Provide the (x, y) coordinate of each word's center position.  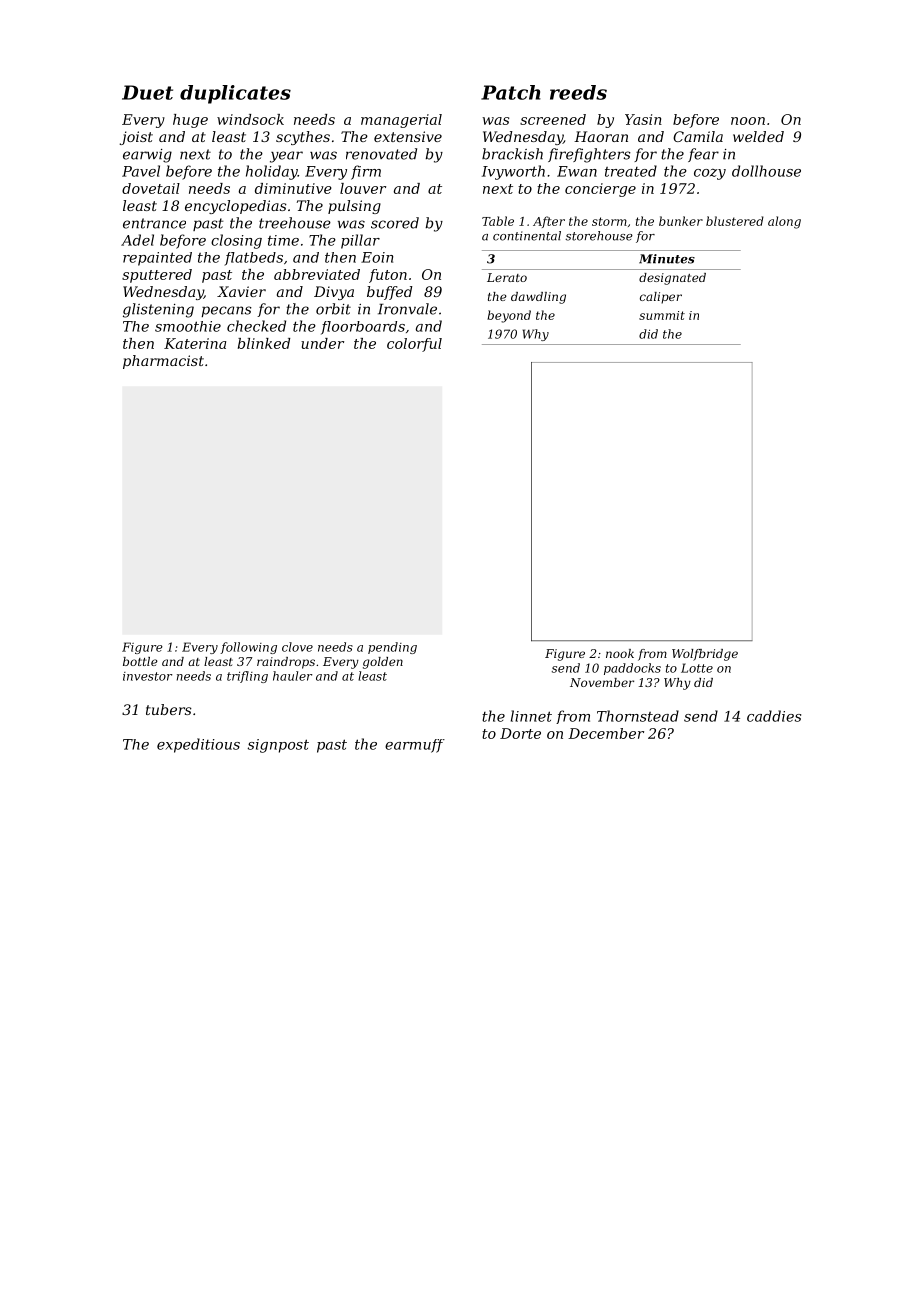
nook (620, 653)
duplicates (235, 94)
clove (297, 647)
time (283, 240)
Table (498, 221)
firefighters (589, 155)
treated (631, 171)
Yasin (643, 119)
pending (392, 648)
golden (383, 663)
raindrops (286, 663)
